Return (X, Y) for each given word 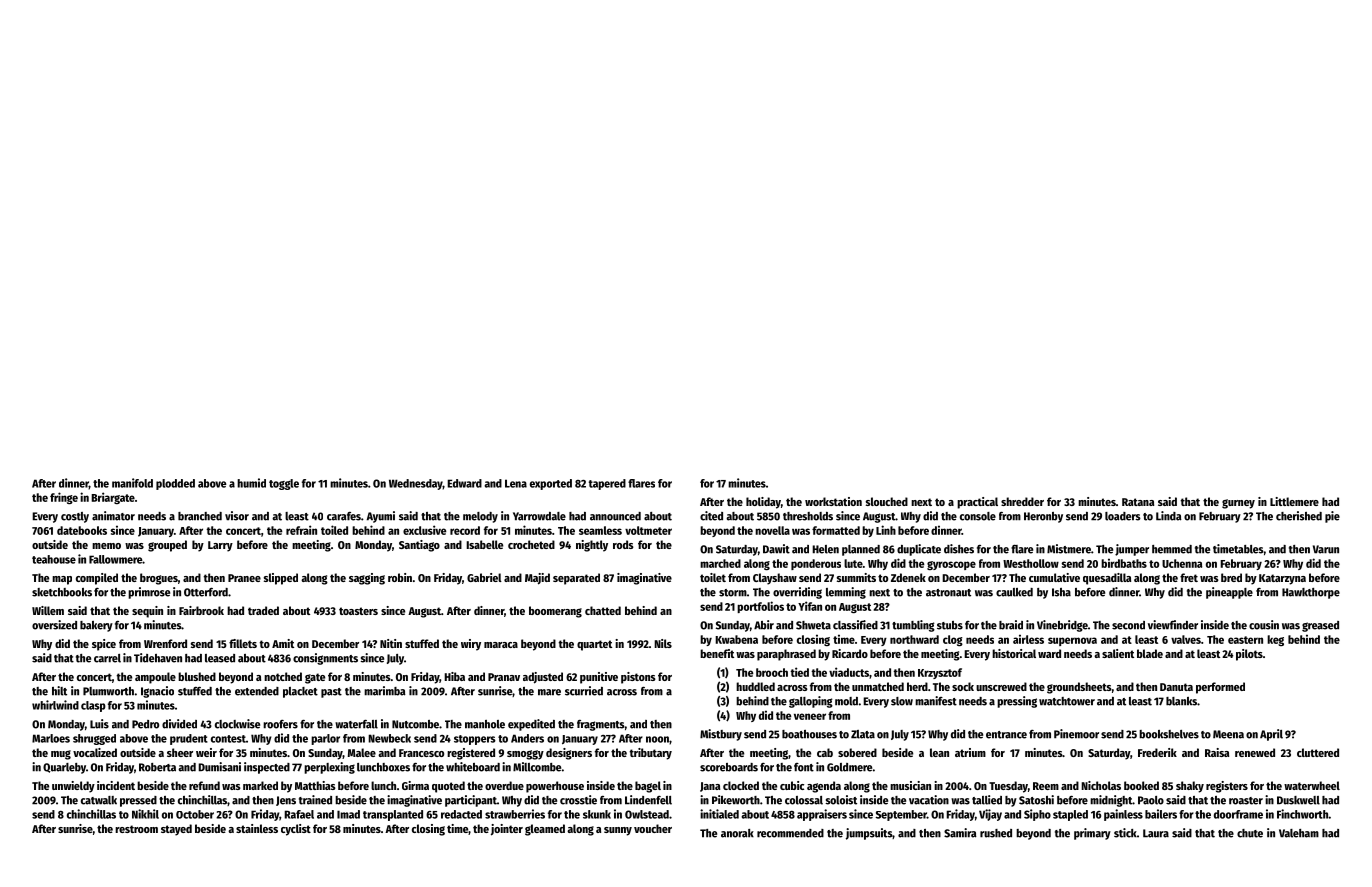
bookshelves (1169, 734)
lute (853, 563)
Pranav (504, 677)
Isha (1061, 592)
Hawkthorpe (1311, 593)
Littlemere (1294, 501)
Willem (48, 610)
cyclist (296, 830)
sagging (367, 579)
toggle (284, 484)
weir (206, 752)
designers (569, 754)
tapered (607, 484)
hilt (59, 691)
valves (1186, 639)
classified (855, 625)
